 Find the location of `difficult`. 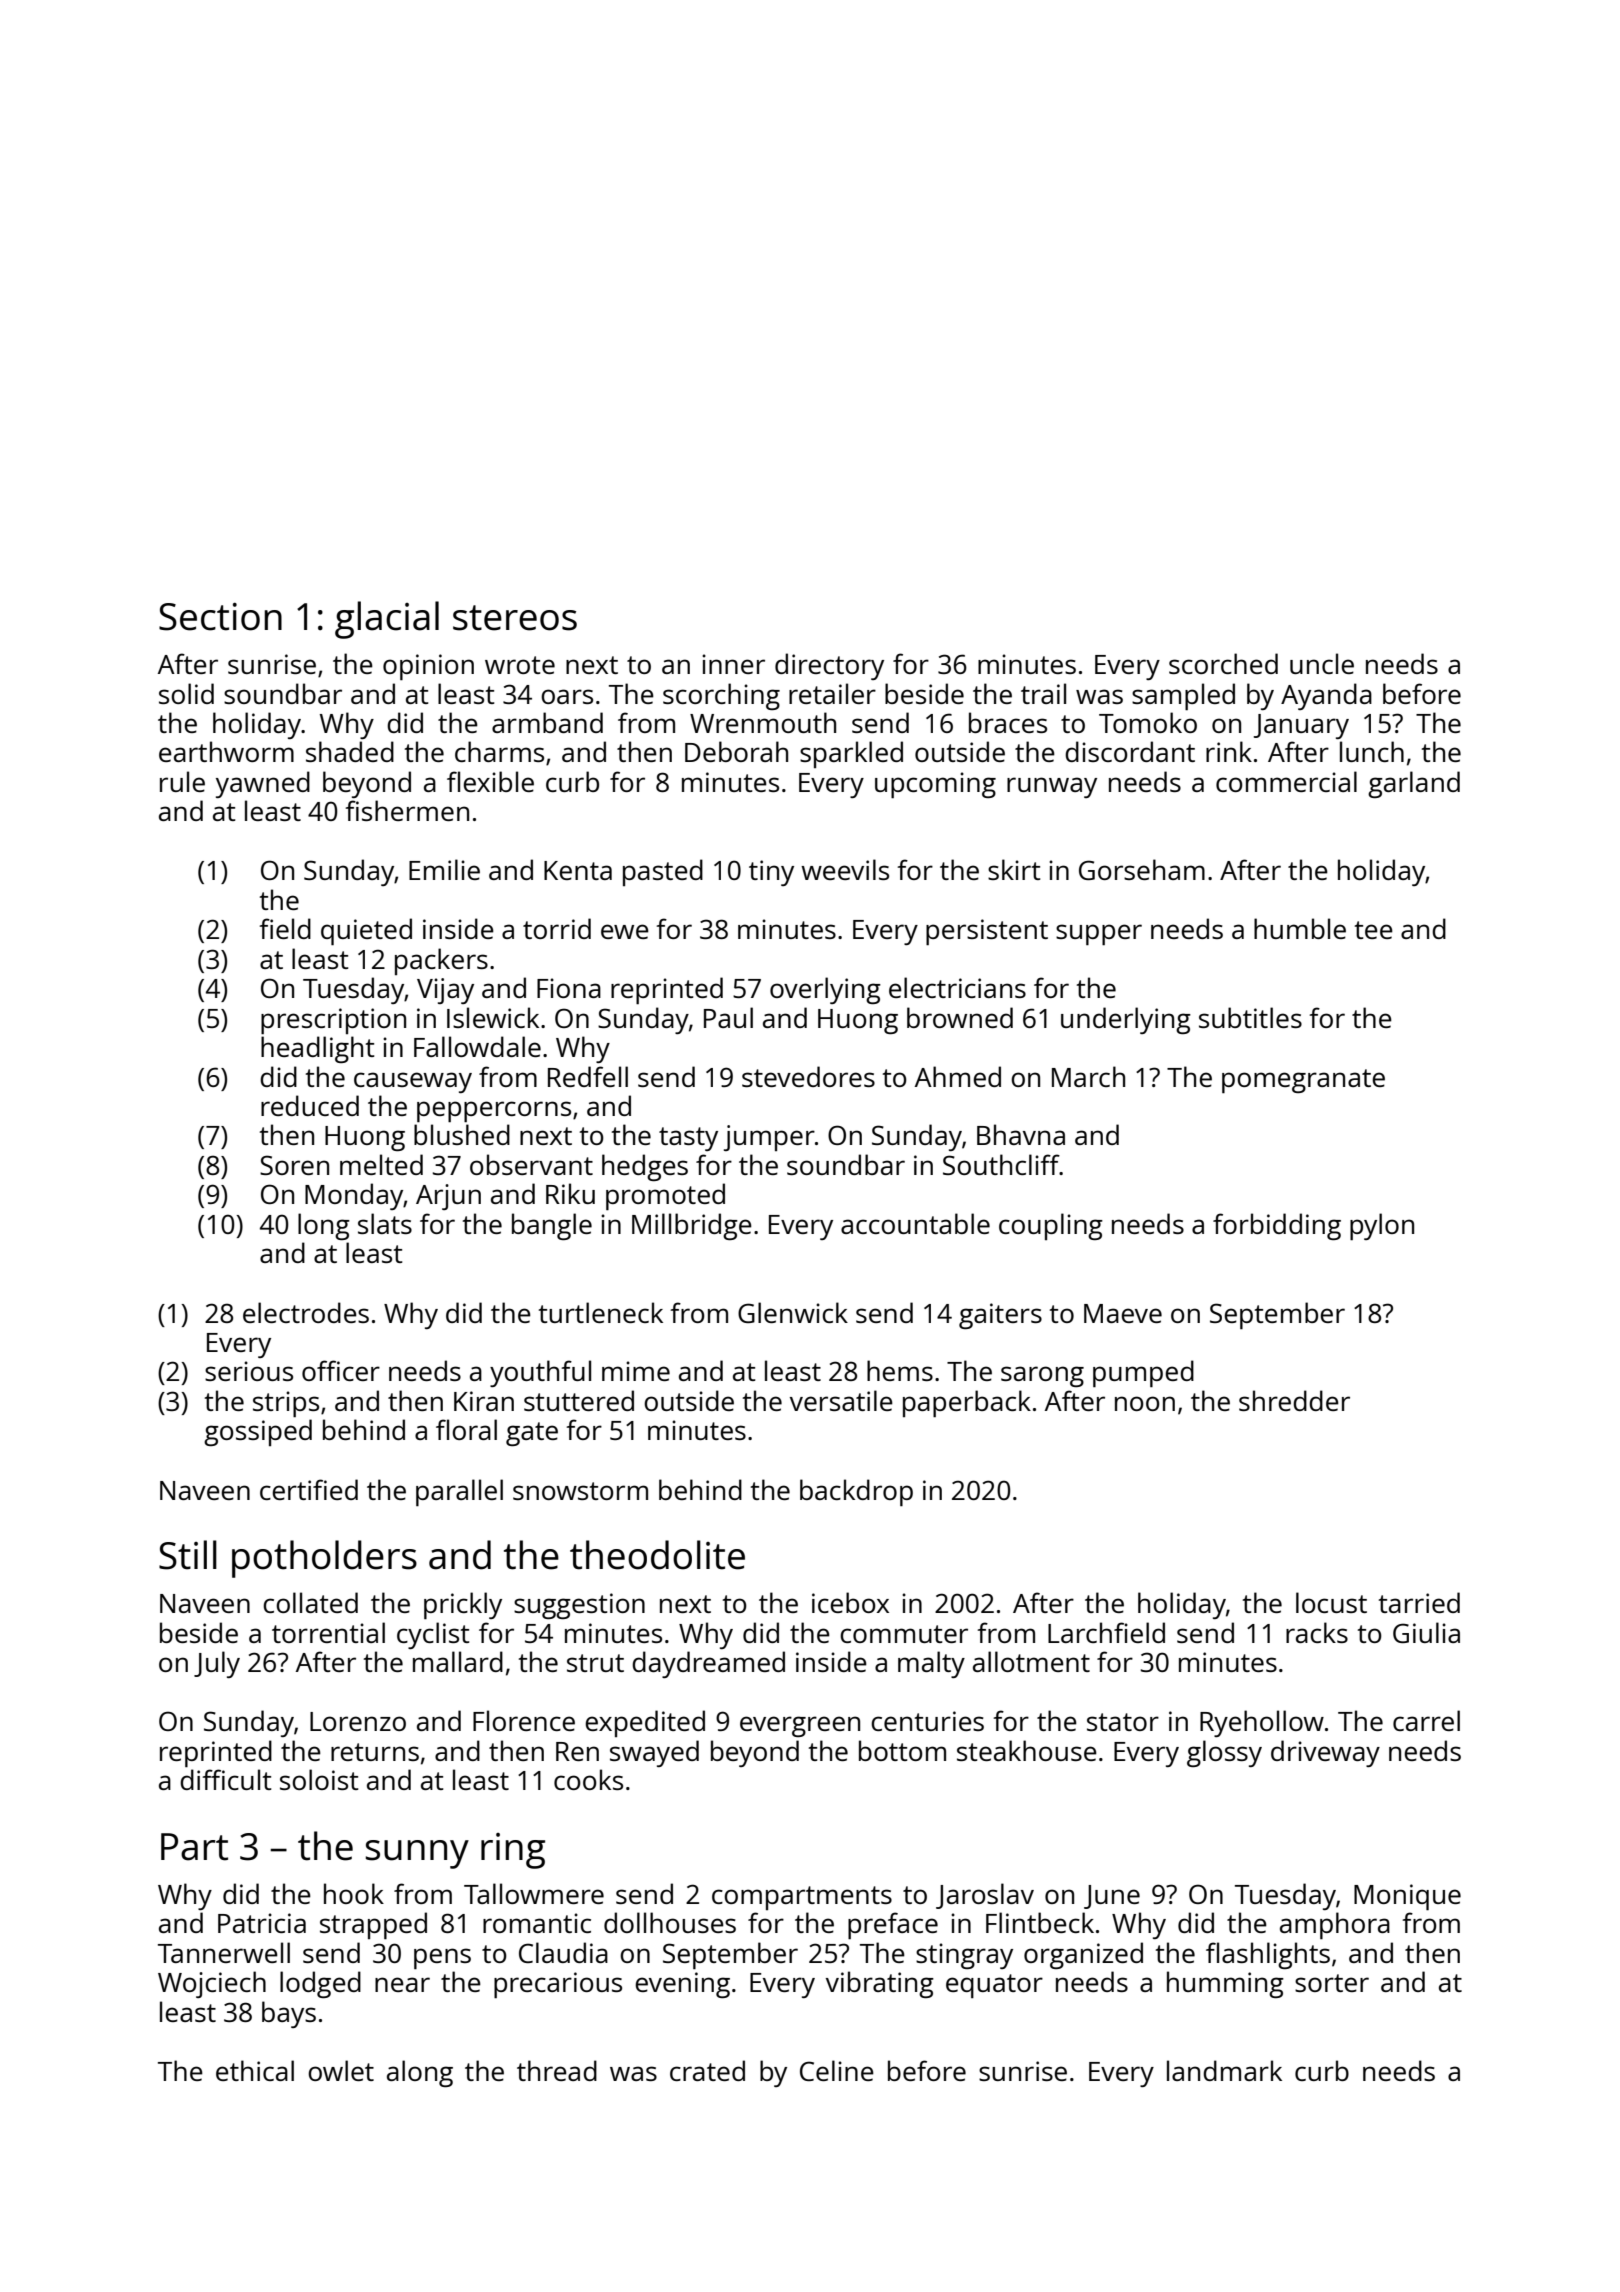

difficult is located at coordinates (225, 1779).
